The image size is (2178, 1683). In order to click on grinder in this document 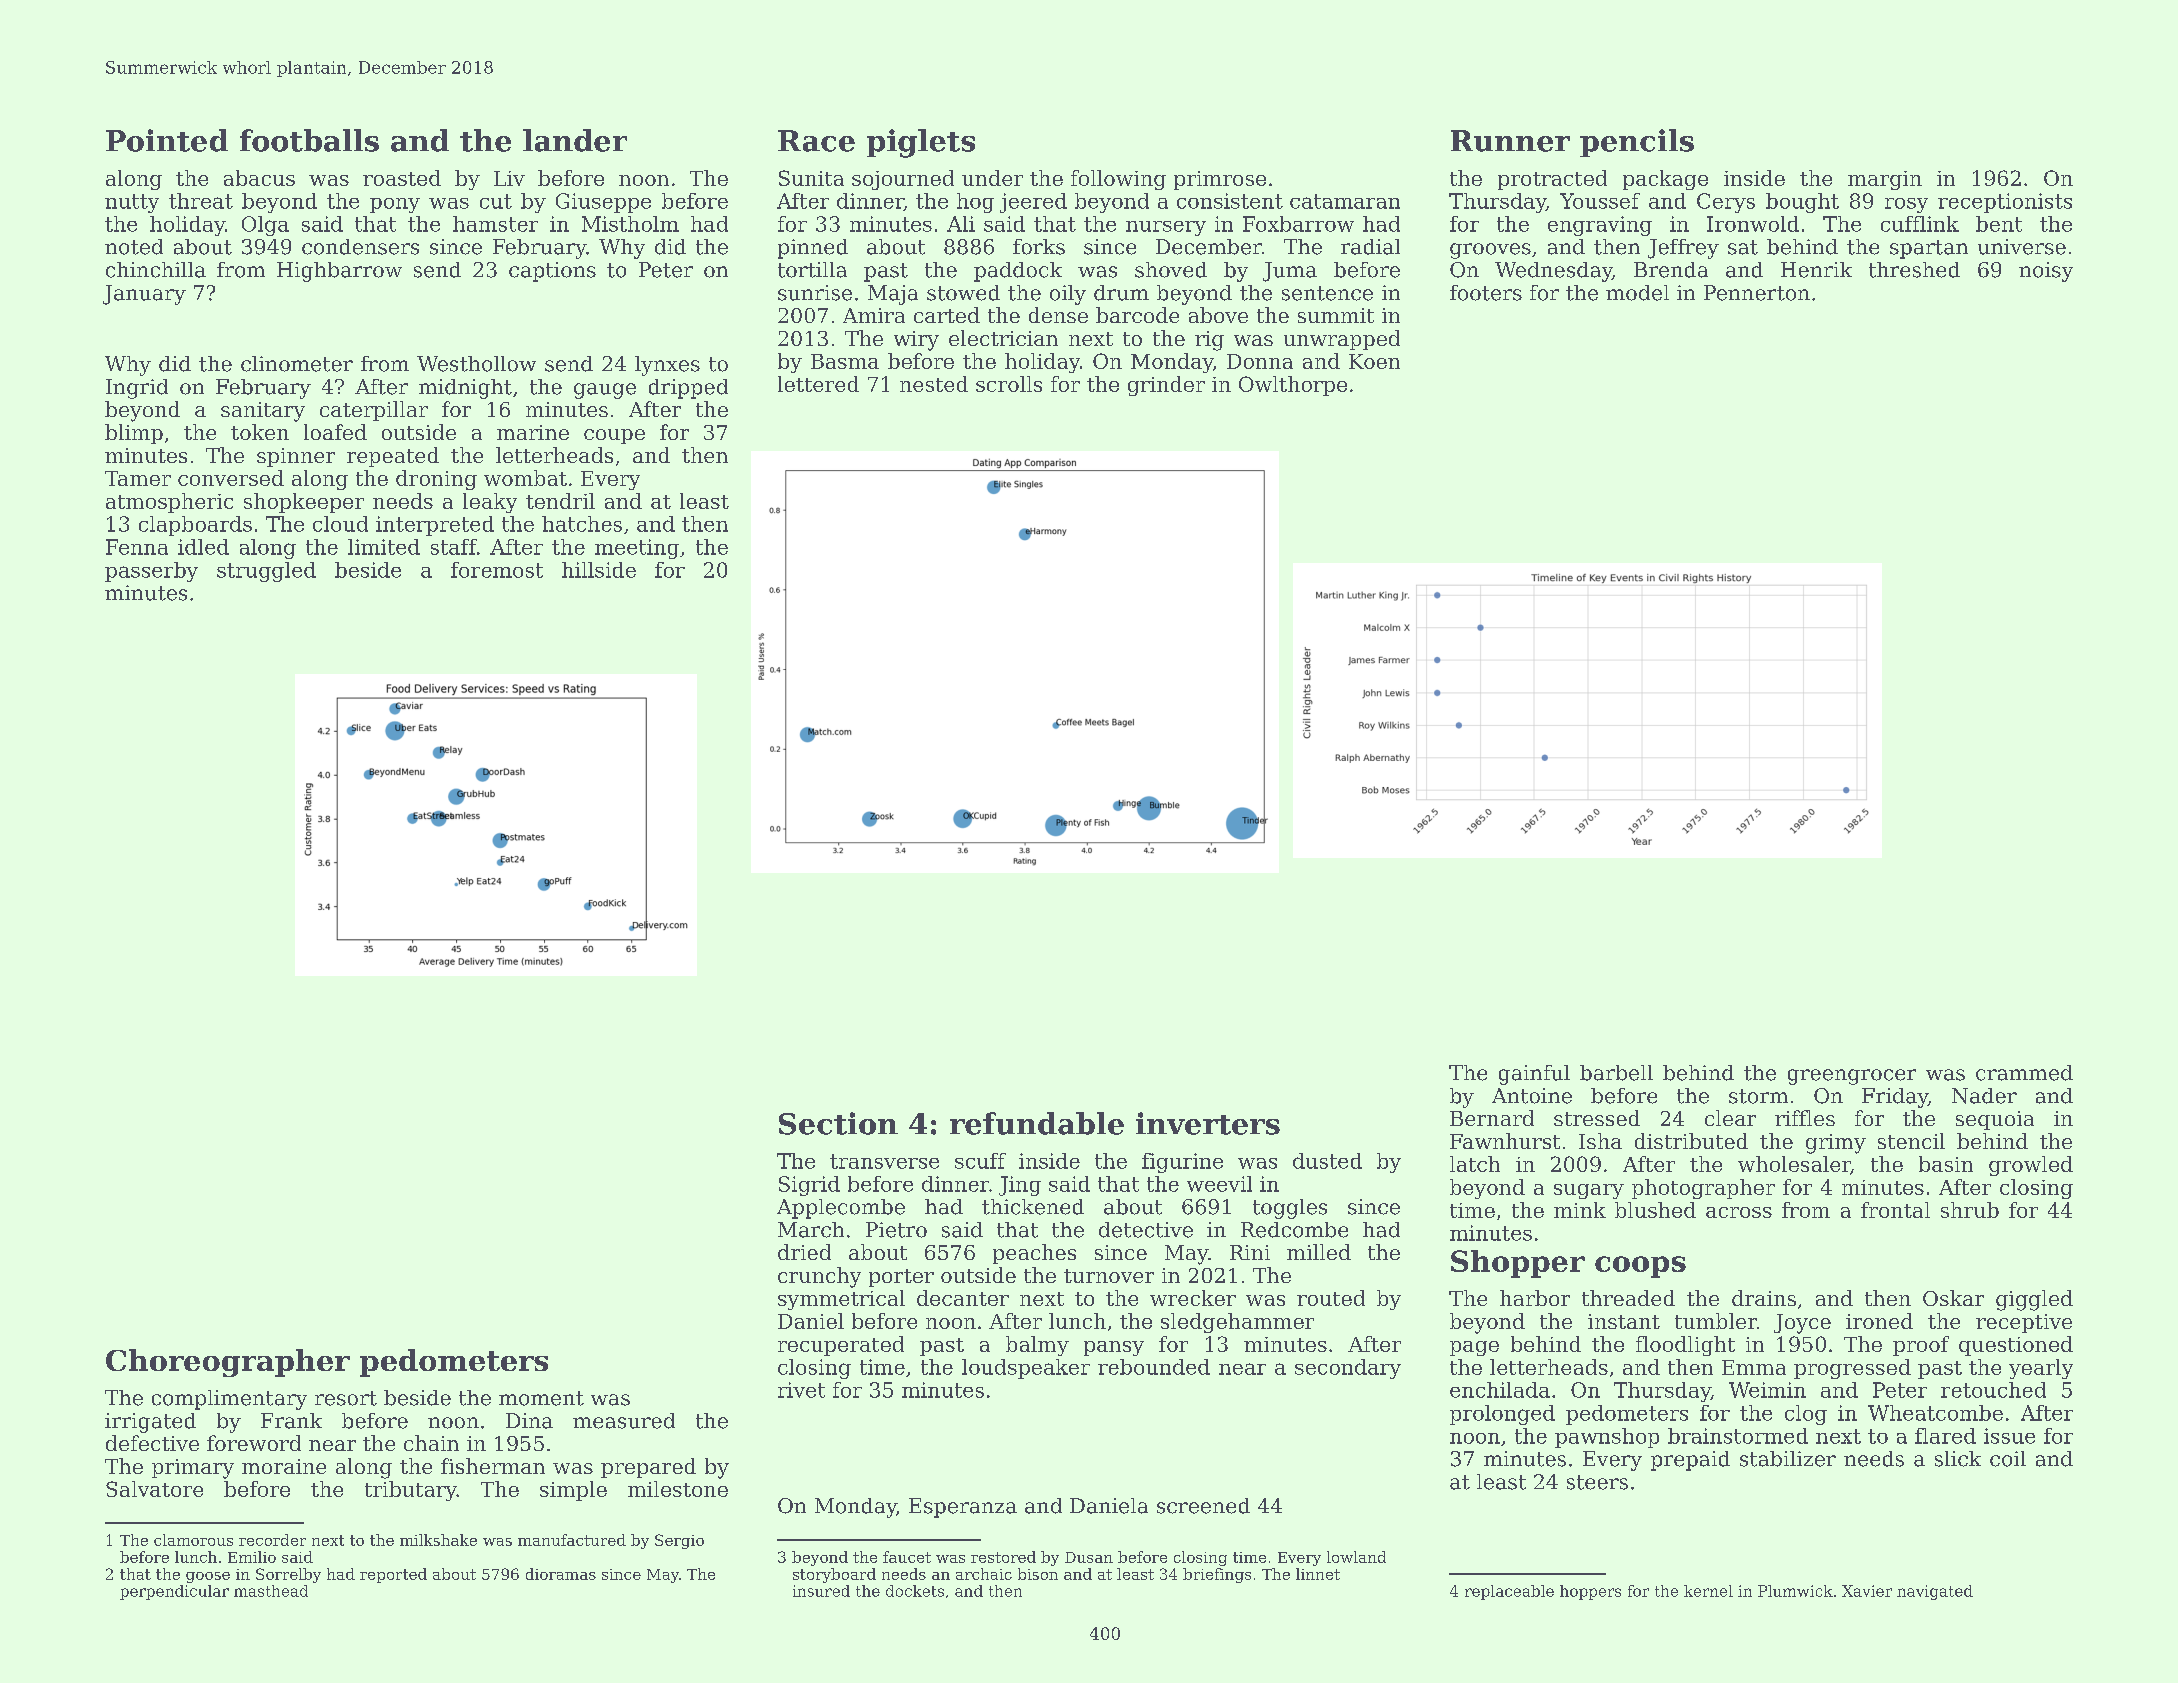, I will do `click(1166, 386)`.
